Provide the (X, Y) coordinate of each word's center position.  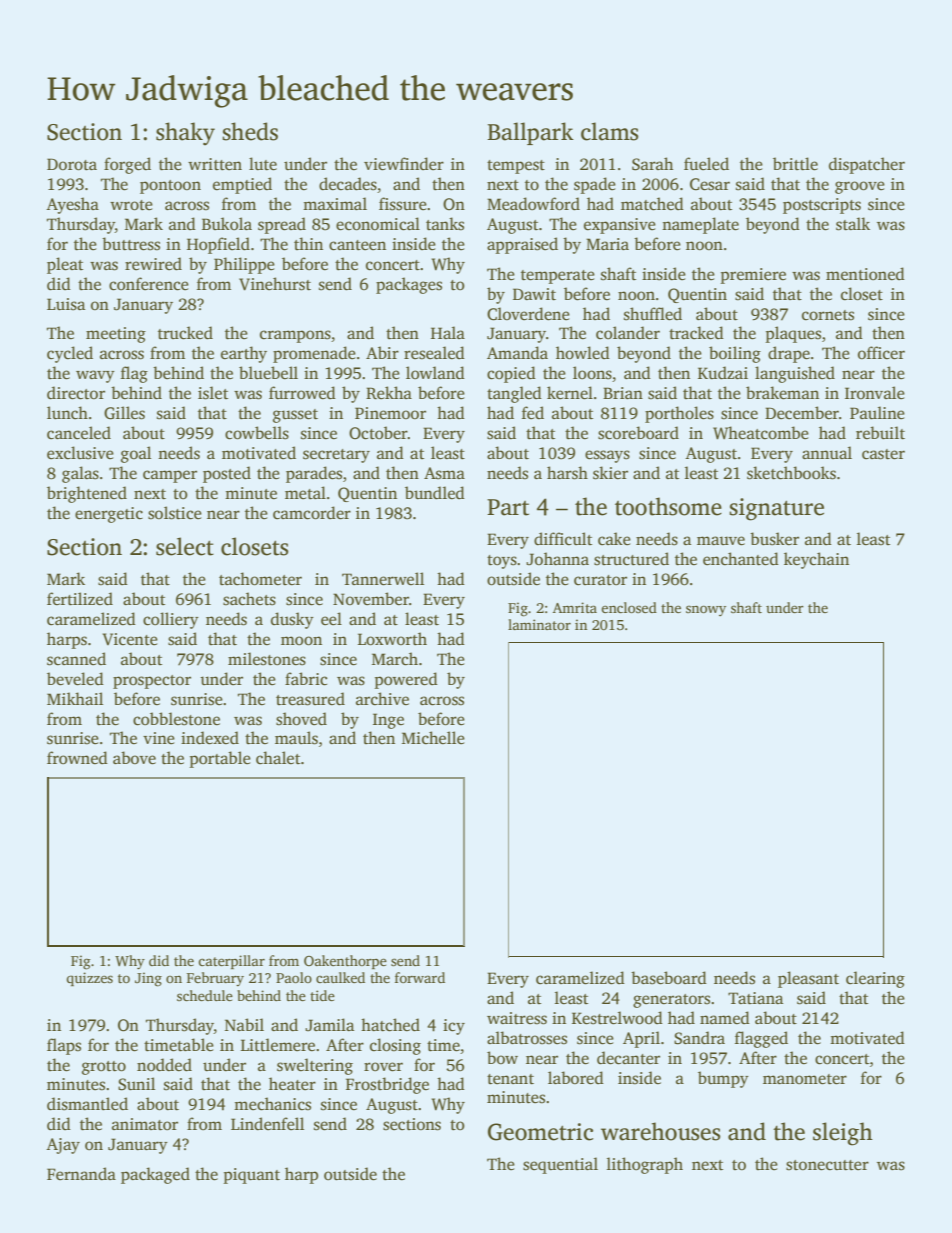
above (134, 758)
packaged (155, 1175)
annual (827, 452)
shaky (185, 134)
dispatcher (867, 165)
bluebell (268, 373)
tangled (514, 394)
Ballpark (530, 133)
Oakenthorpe (345, 962)
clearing (875, 979)
